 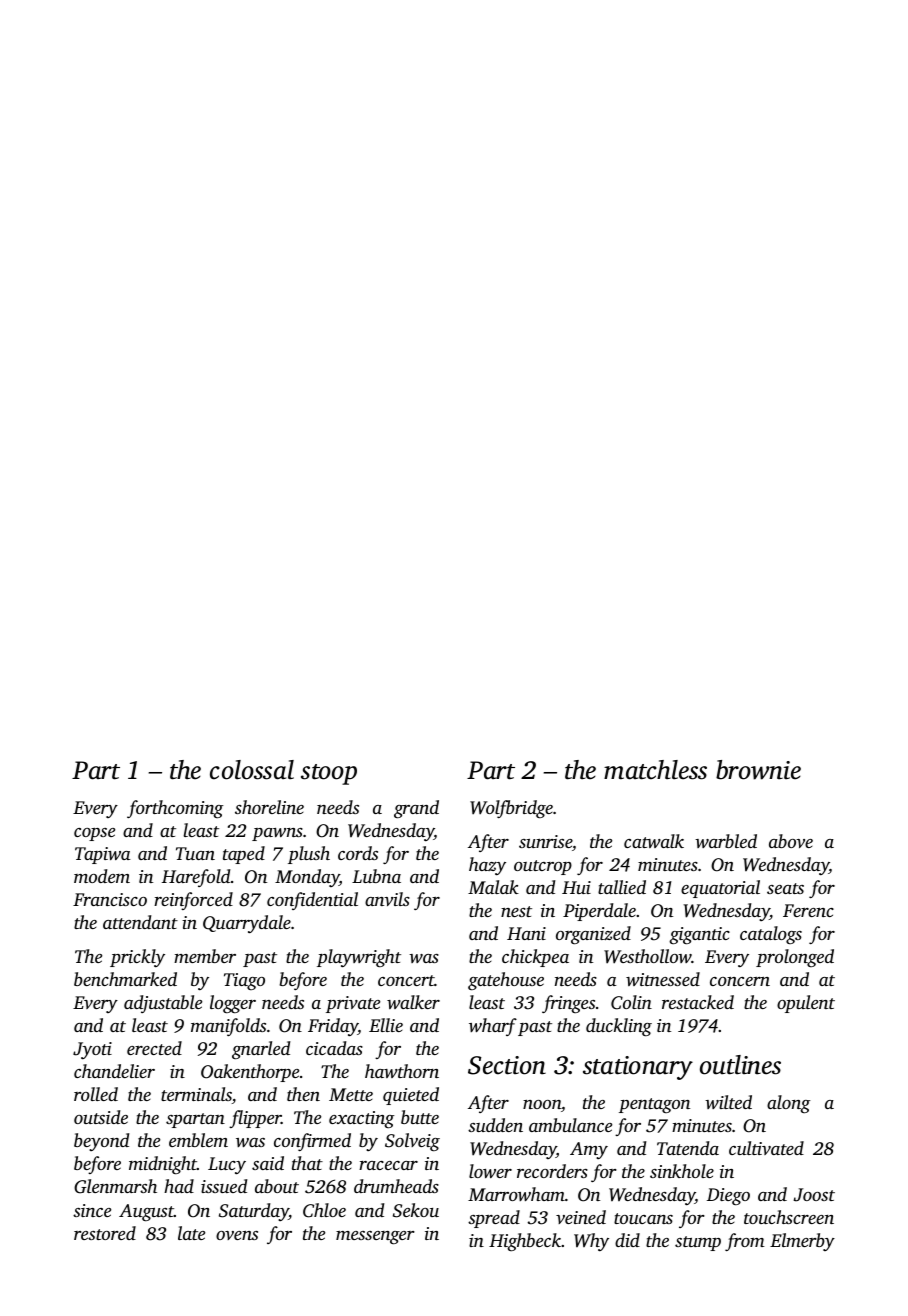 What do you see at coordinates (237, 1235) in the document?
I see `ovens` at bounding box center [237, 1235].
